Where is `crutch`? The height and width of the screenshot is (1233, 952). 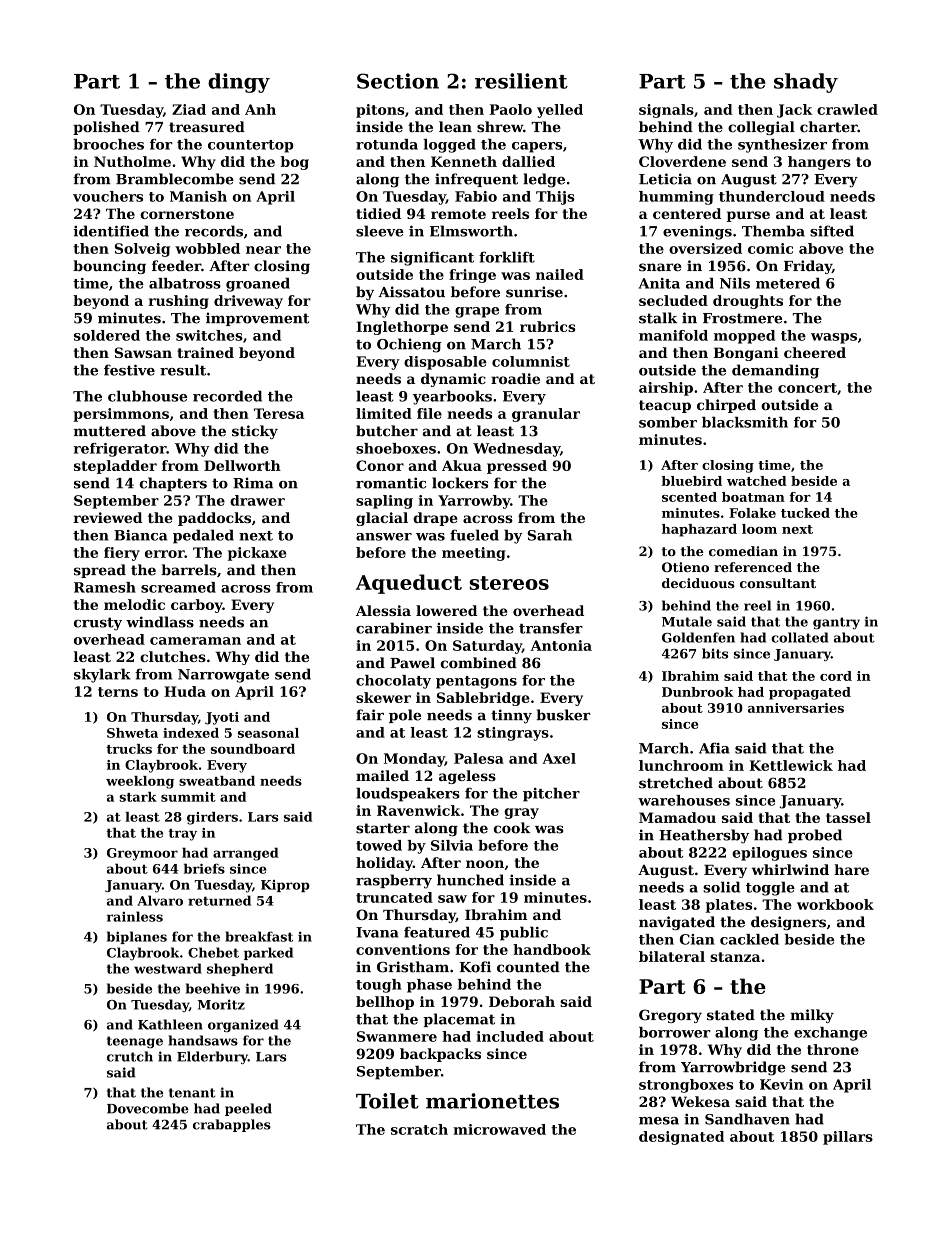 crutch is located at coordinates (130, 1056).
